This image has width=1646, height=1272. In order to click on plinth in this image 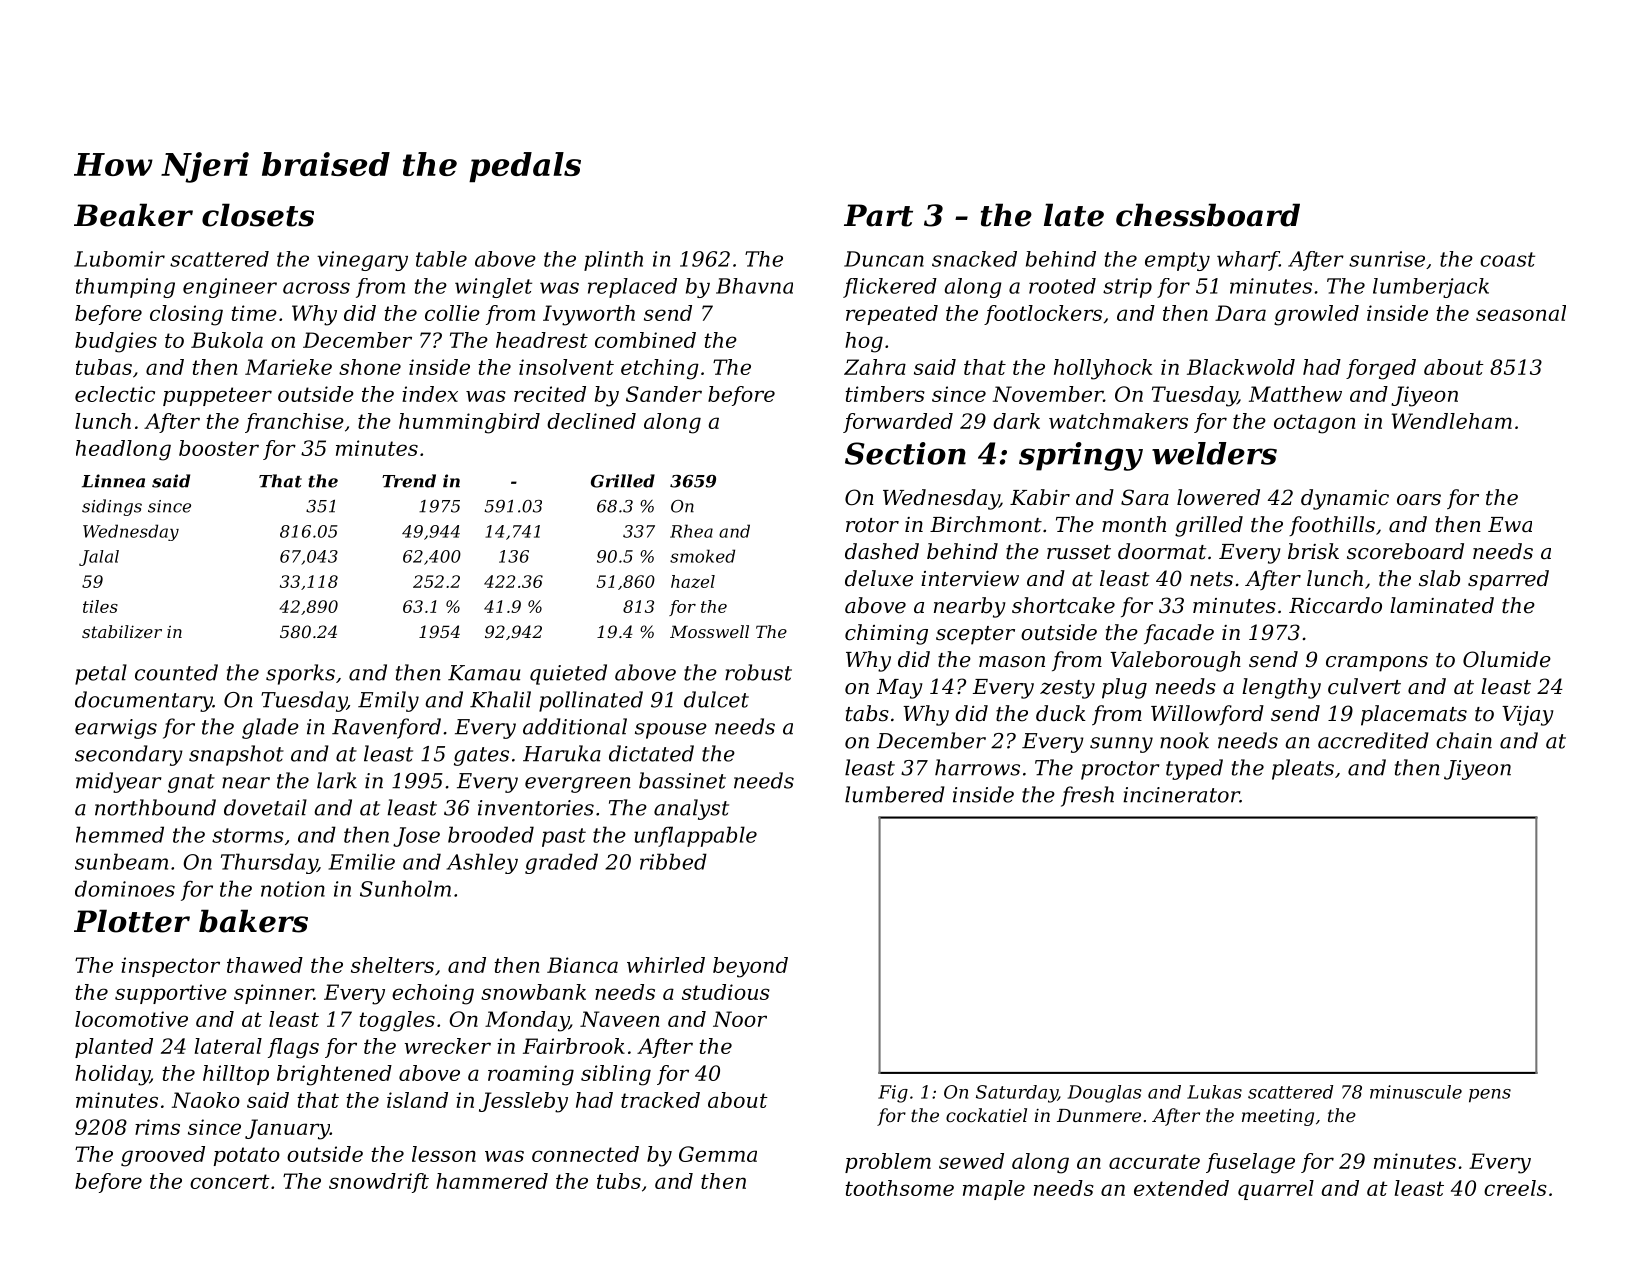, I will do `click(613, 261)`.
